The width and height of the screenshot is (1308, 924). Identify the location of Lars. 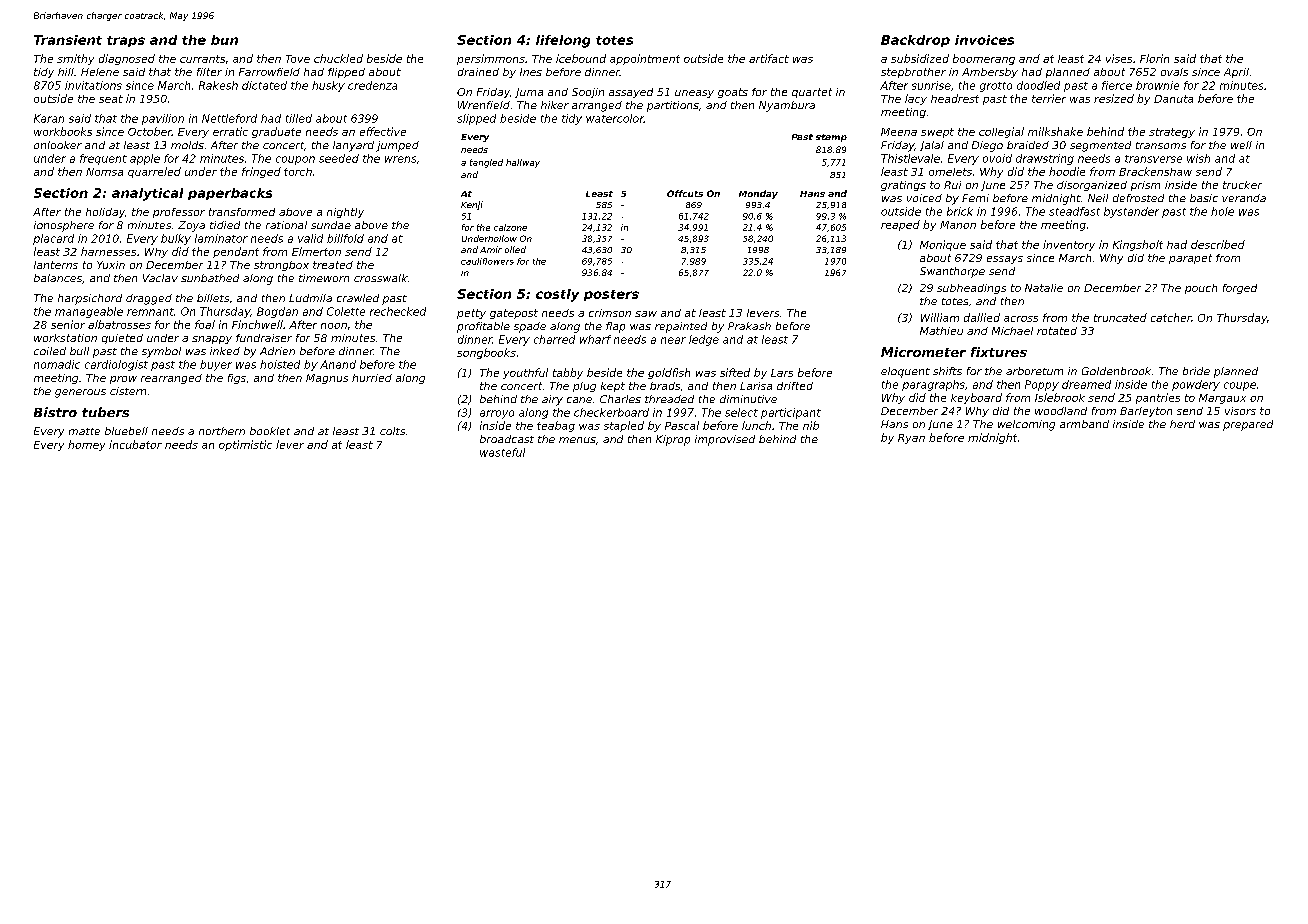
(782, 373).
